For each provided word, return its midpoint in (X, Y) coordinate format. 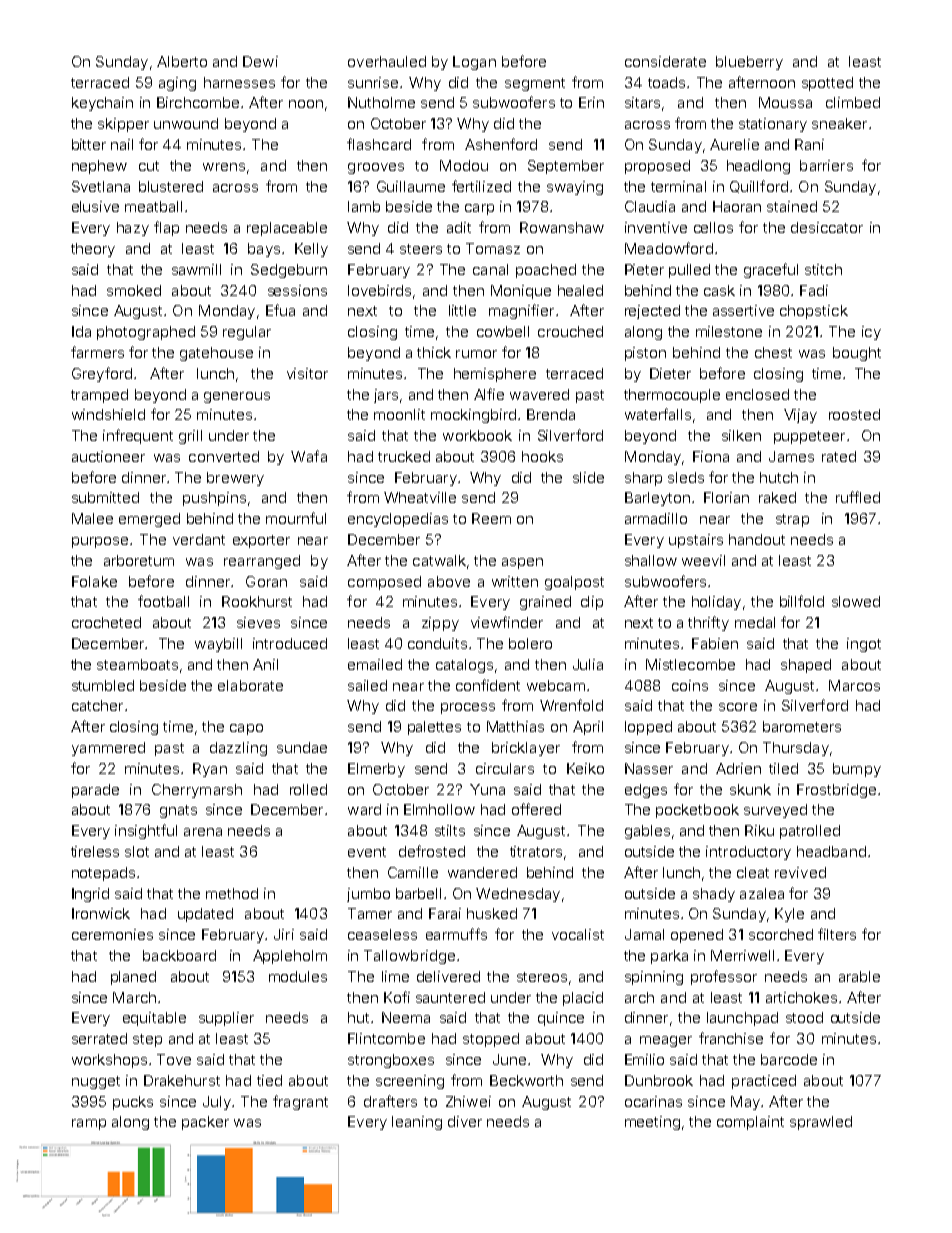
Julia (588, 664)
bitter (89, 144)
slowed (856, 601)
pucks (133, 1103)
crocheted (106, 622)
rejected (652, 312)
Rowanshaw (562, 227)
